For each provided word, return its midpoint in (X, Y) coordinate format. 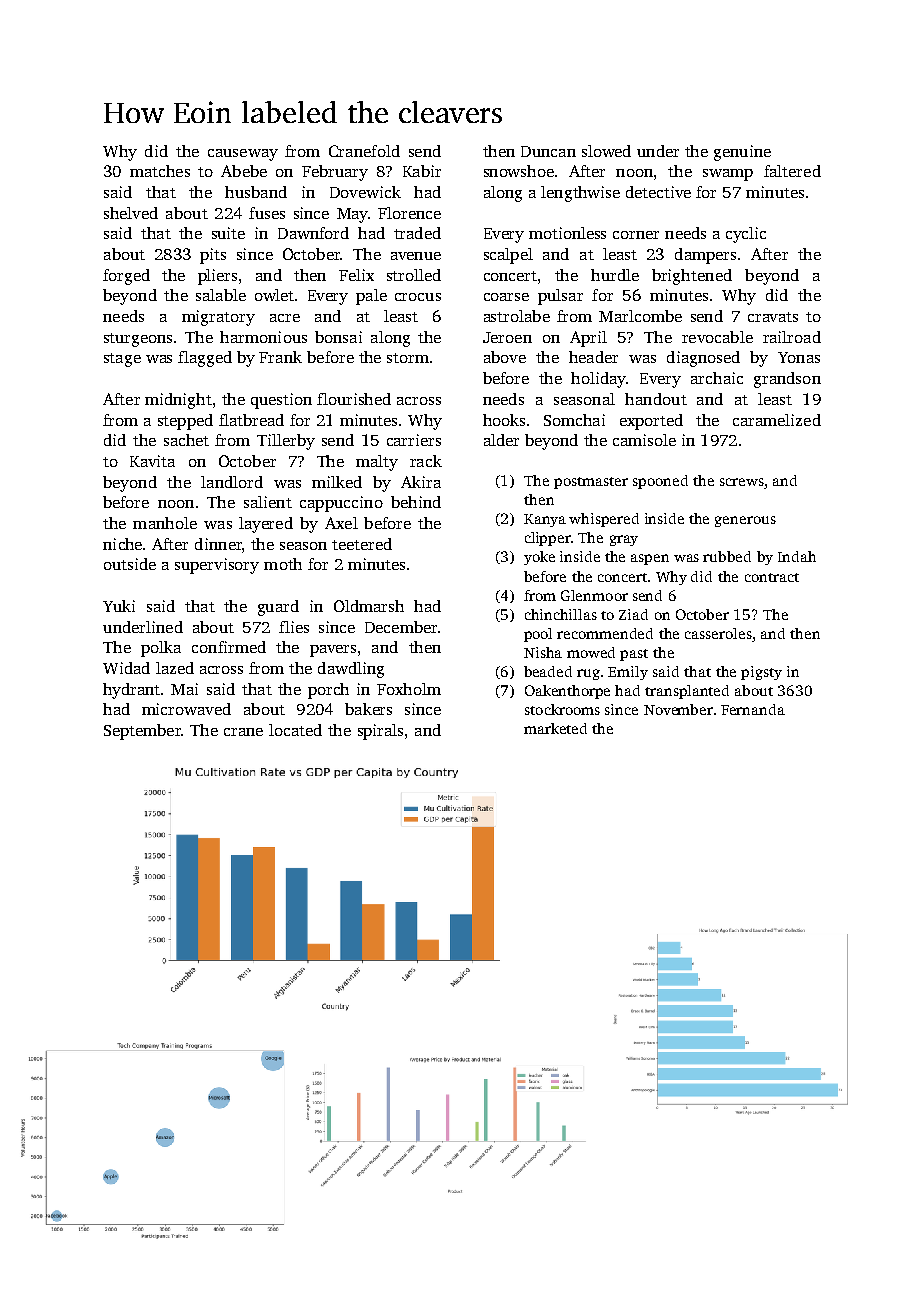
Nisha (543, 652)
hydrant (131, 691)
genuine (742, 153)
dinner (218, 544)
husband (256, 192)
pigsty (761, 673)
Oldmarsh (369, 606)
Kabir (422, 171)
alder (501, 440)
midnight (178, 401)
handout (656, 399)
